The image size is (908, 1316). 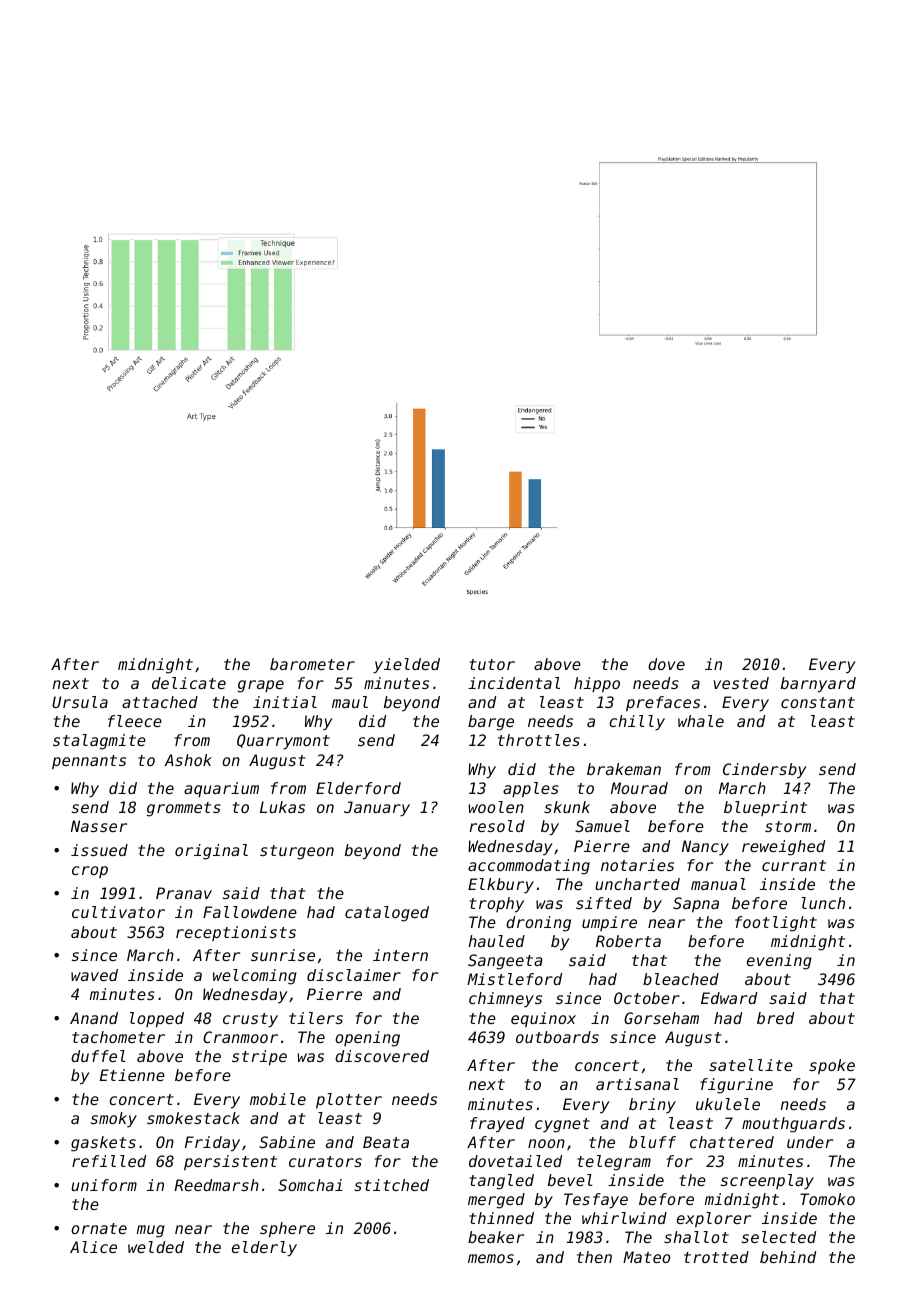 I want to click on receptionists, so click(x=236, y=933).
